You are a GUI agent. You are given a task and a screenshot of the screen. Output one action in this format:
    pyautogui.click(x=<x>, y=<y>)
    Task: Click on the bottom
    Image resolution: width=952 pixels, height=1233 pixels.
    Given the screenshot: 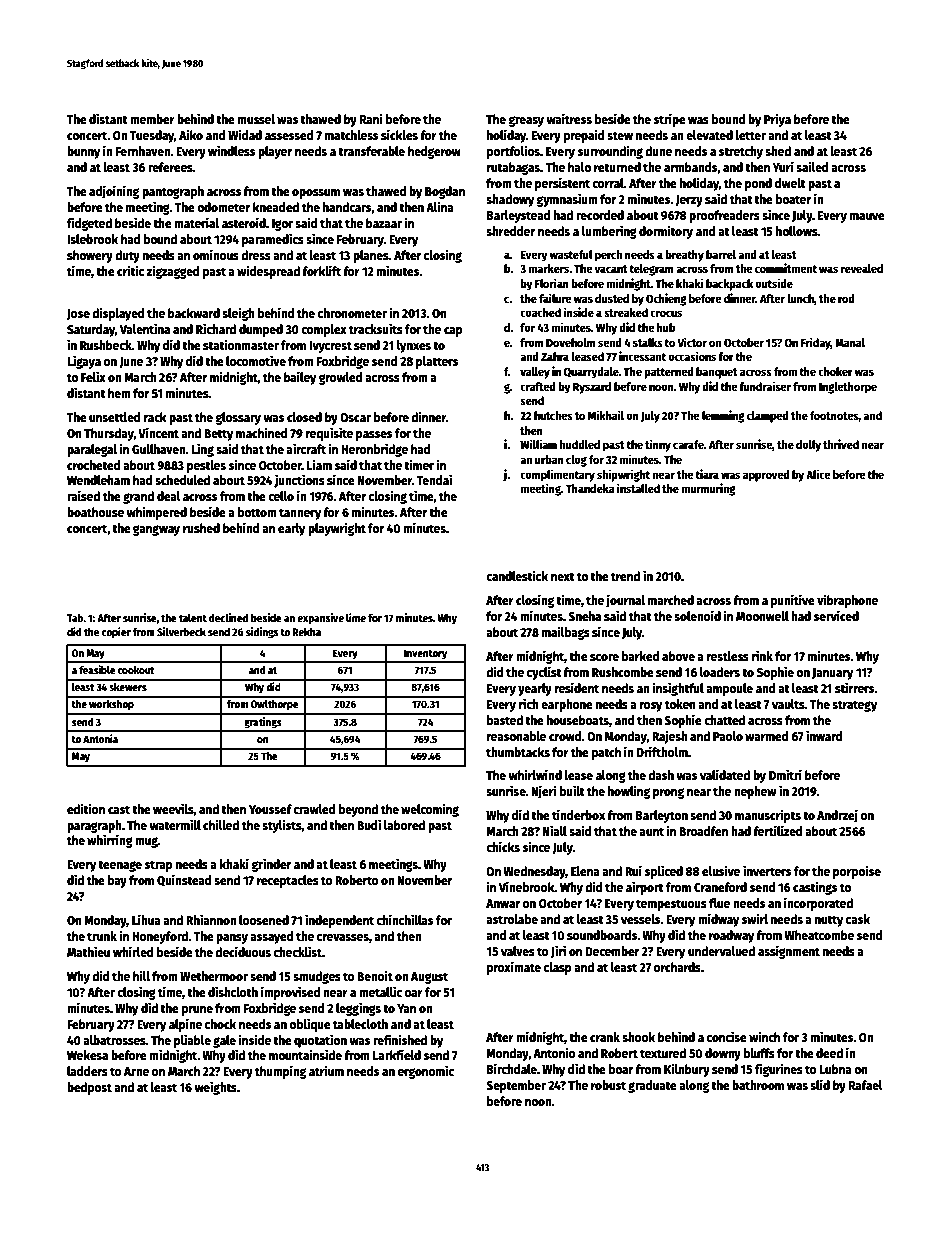 What is the action you would take?
    pyautogui.click(x=257, y=512)
